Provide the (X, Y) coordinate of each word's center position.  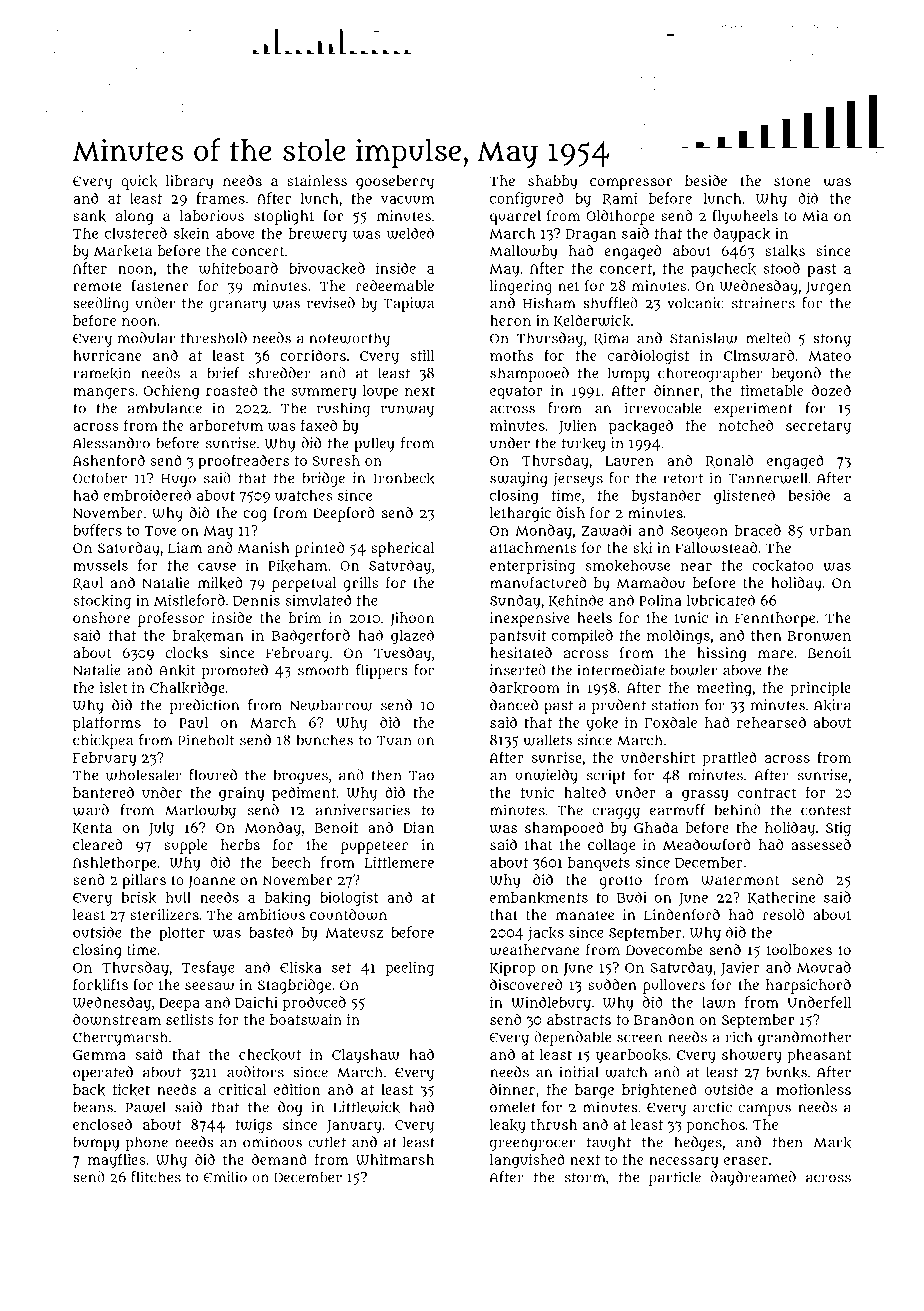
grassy (705, 796)
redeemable (395, 285)
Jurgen (828, 288)
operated (103, 1073)
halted (585, 792)
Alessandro (111, 443)
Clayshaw (366, 1056)
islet (113, 687)
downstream (117, 1019)
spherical (403, 549)
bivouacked (327, 268)
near (696, 567)
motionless (813, 1089)
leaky (508, 1126)
